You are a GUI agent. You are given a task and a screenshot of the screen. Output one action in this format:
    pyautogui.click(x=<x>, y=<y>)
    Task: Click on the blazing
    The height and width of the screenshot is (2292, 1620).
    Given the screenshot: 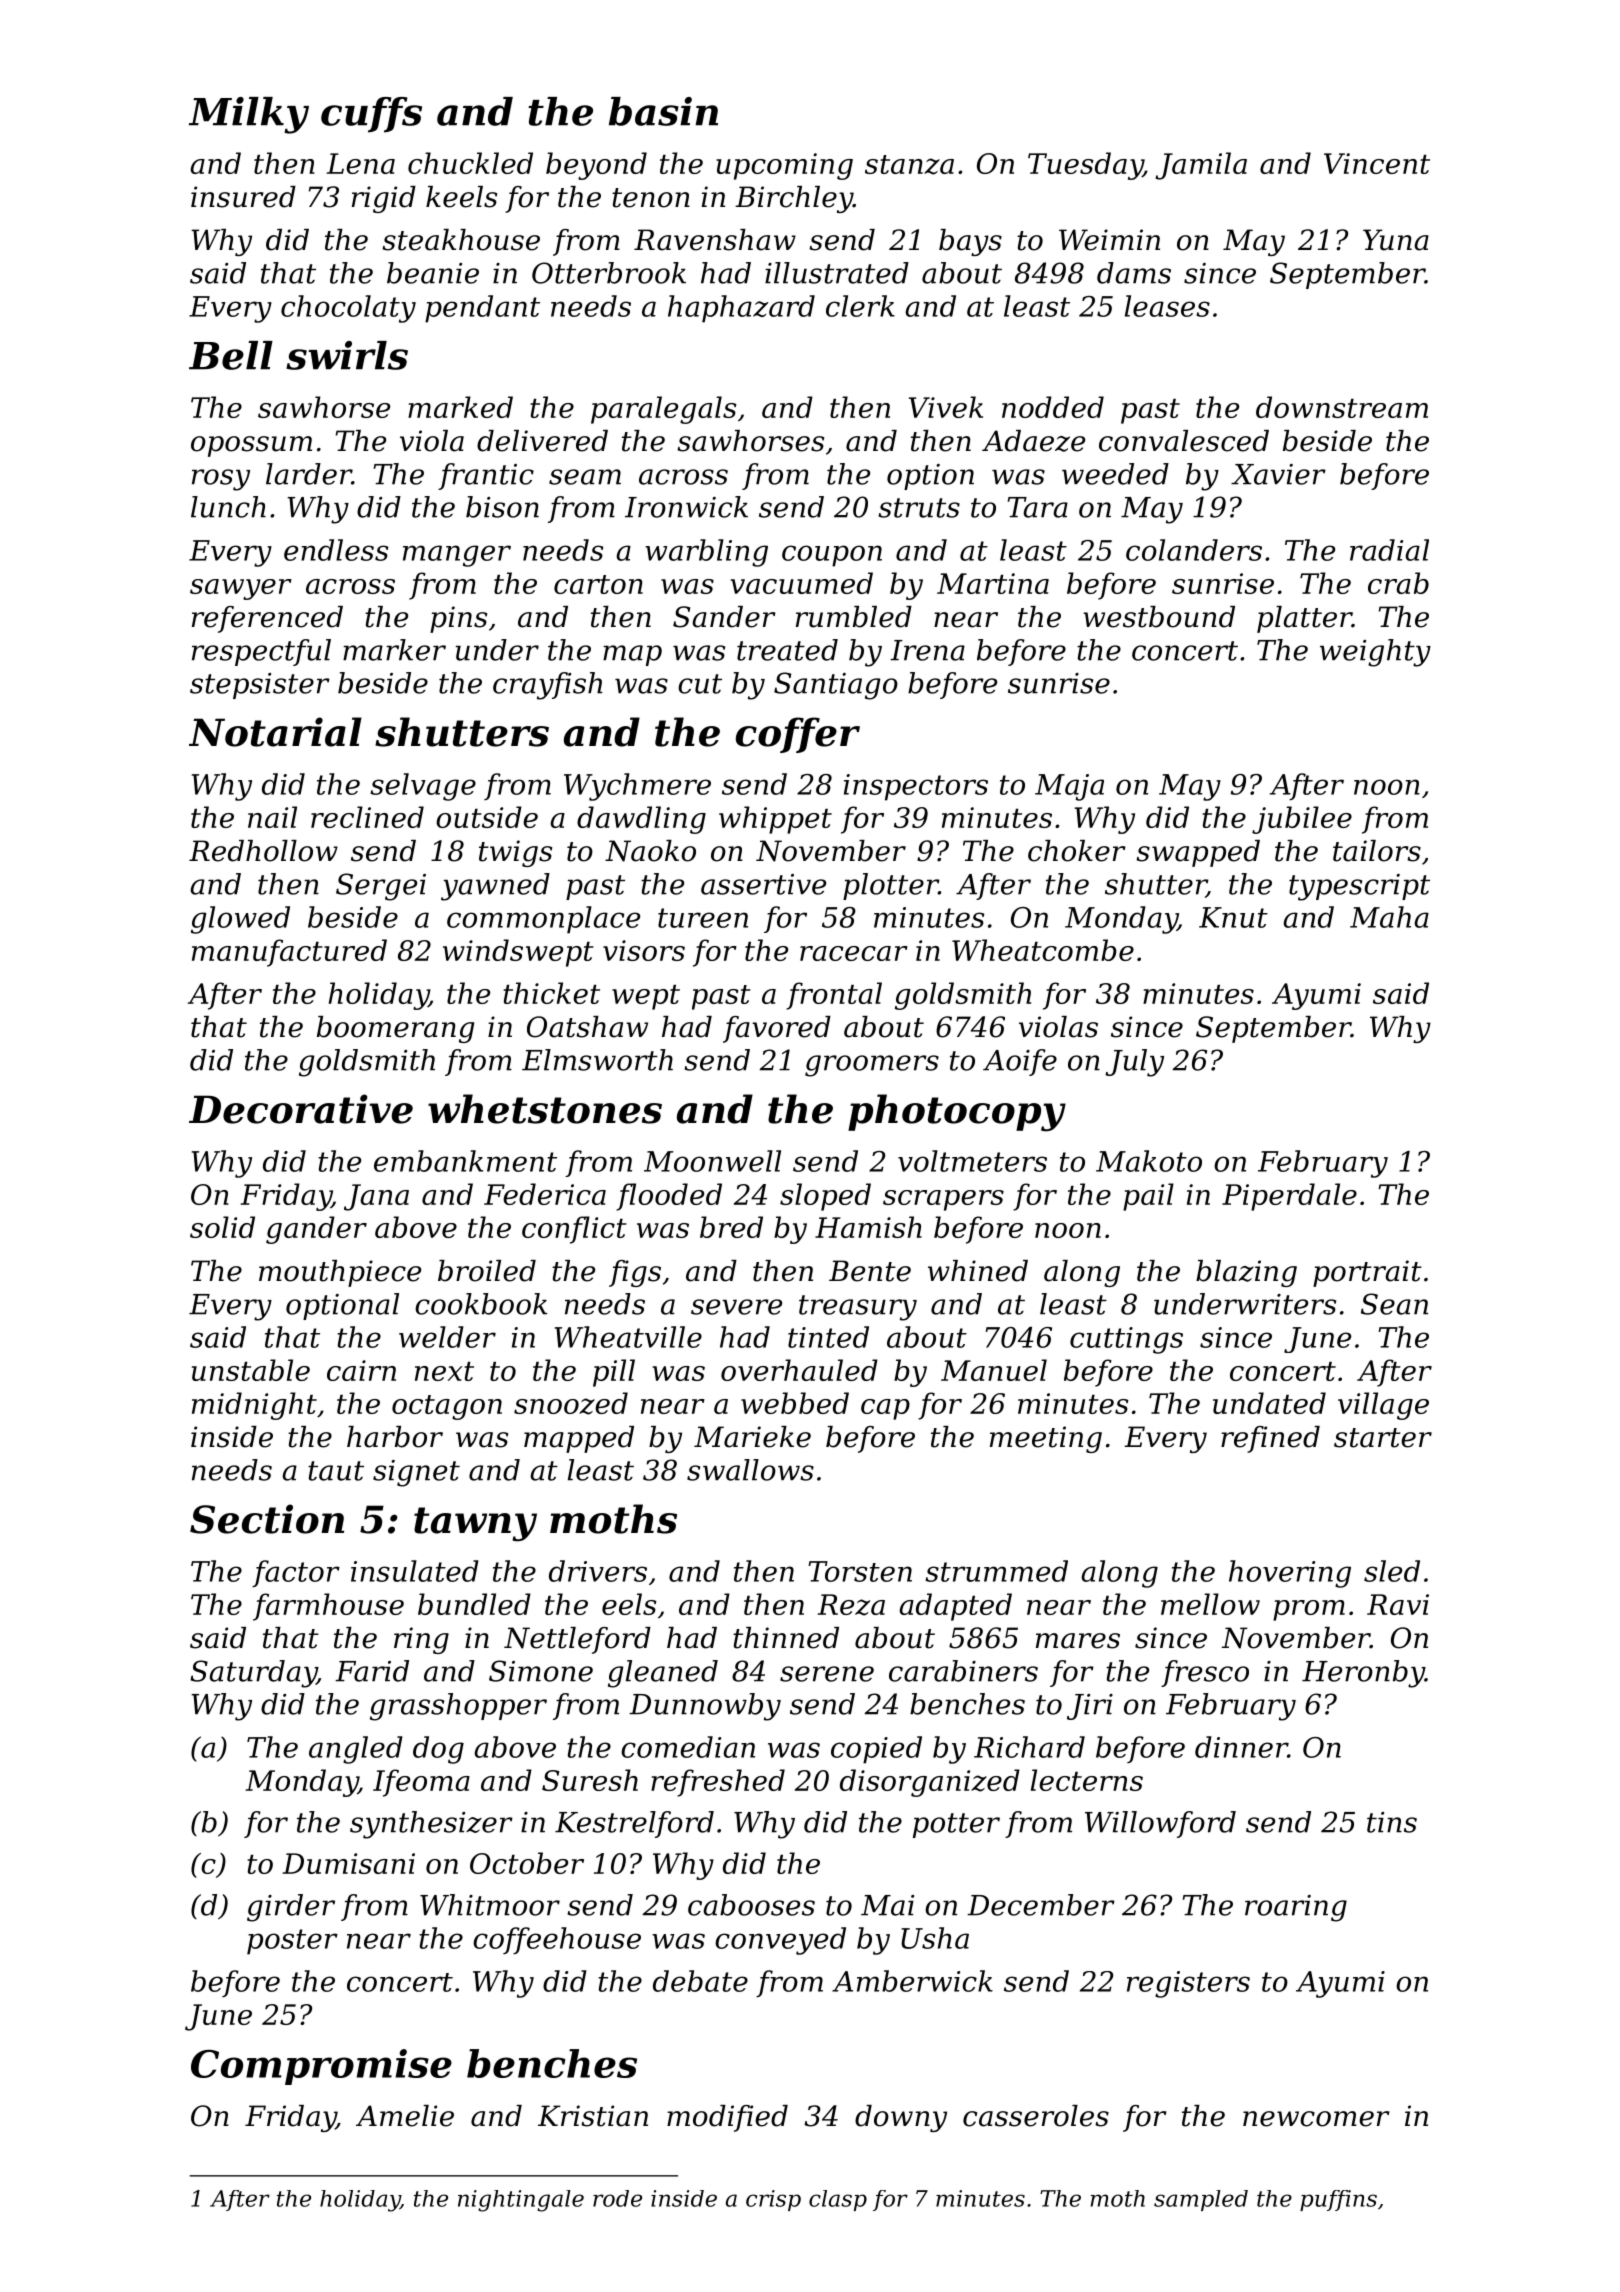 What is the action you would take?
    pyautogui.click(x=1246, y=1273)
